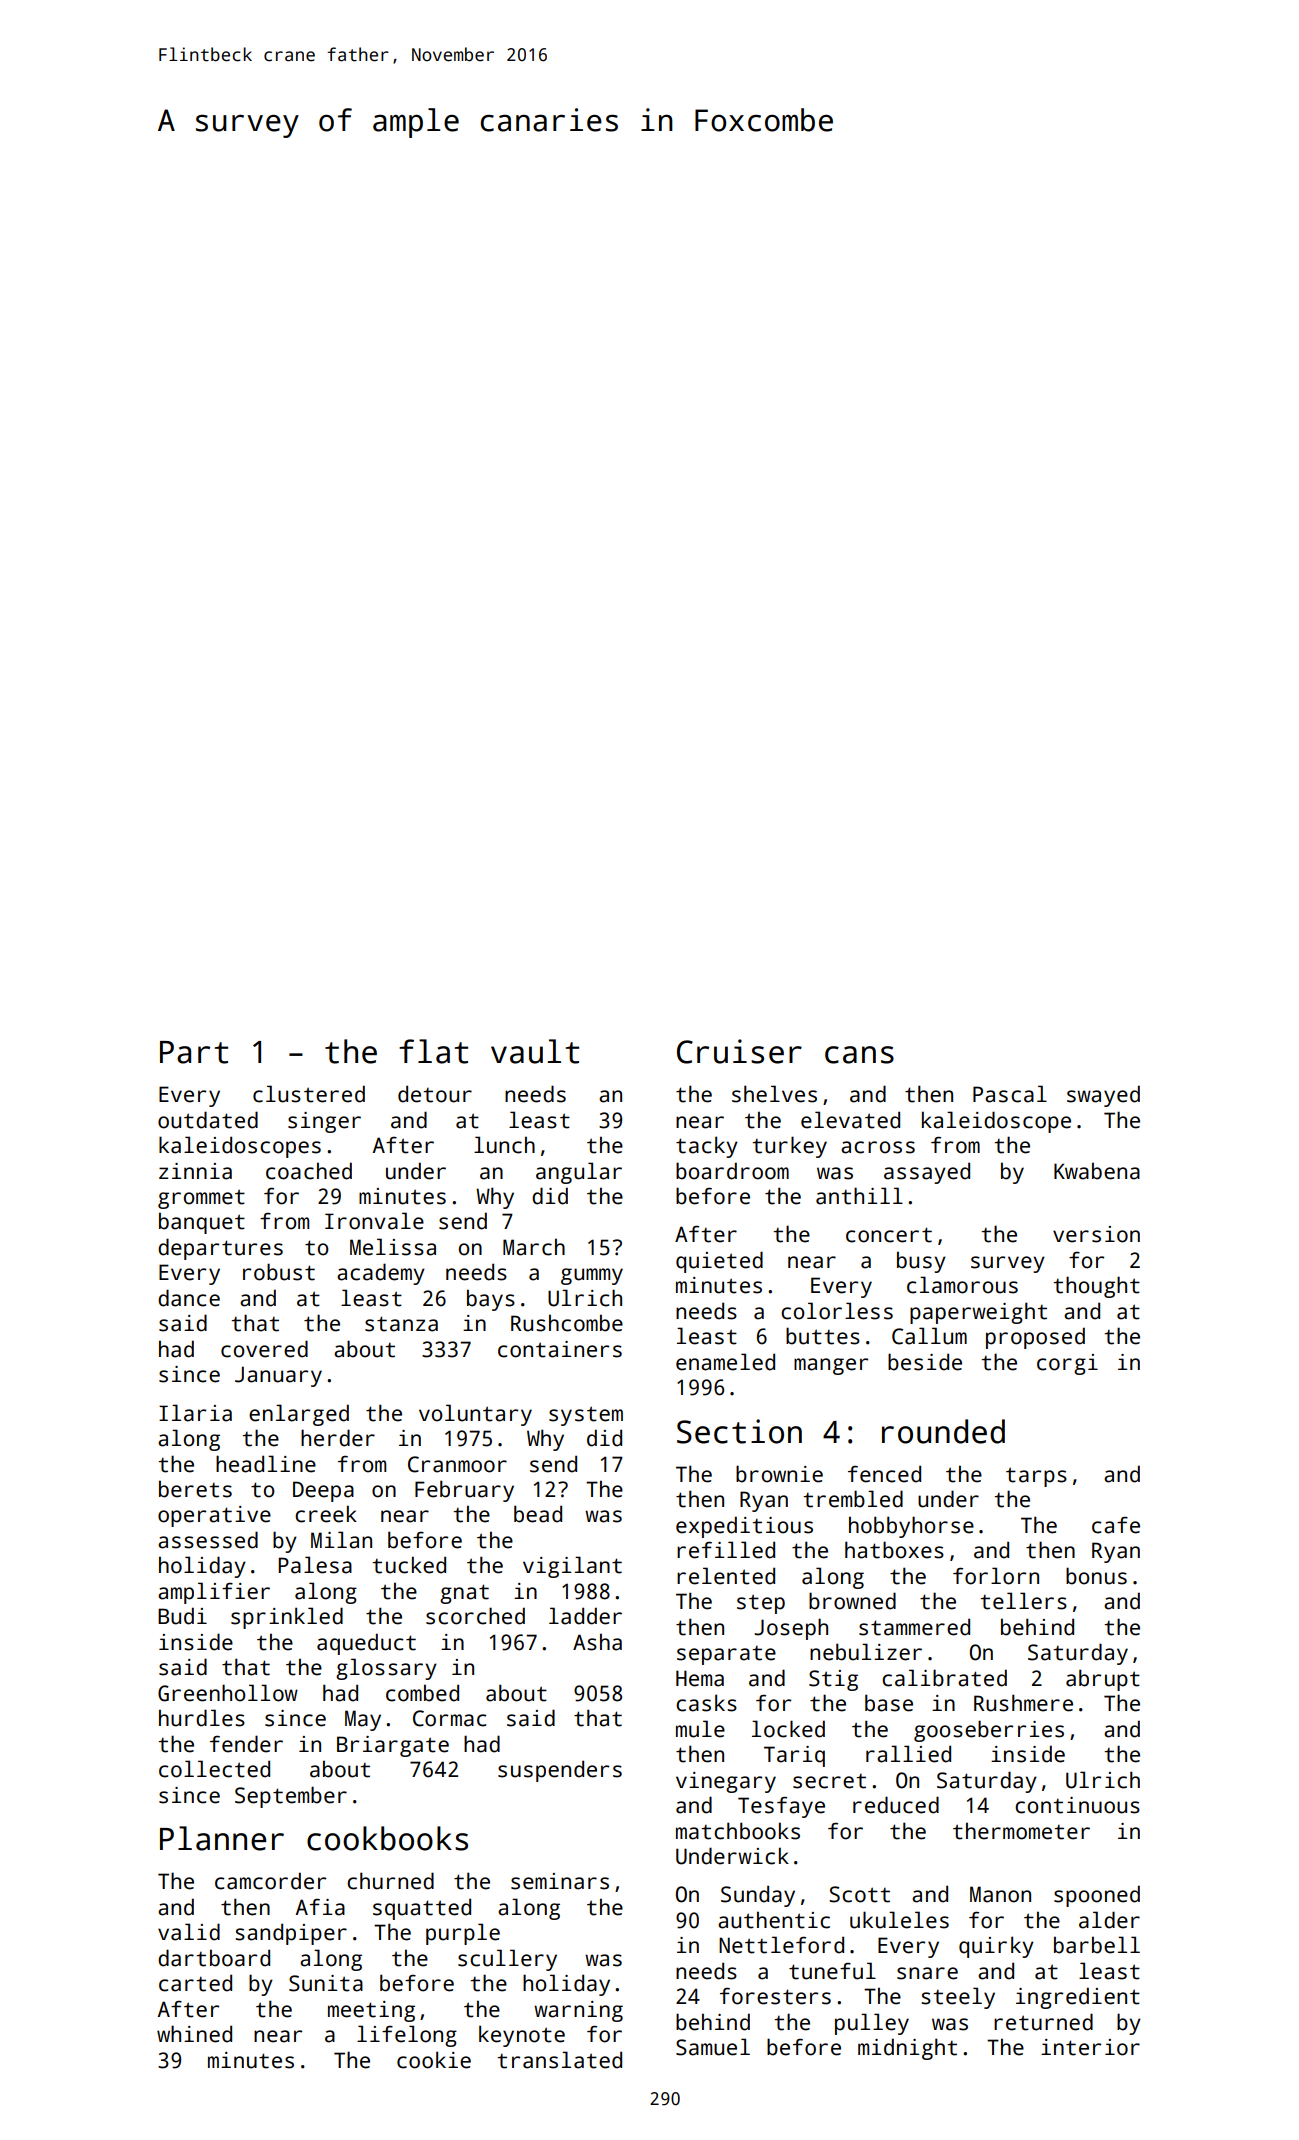 The height and width of the page is (2140, 1299). What do you see at coordinates (586, 1416) in the page?
I see `system` at bounding box center [586, 1416].
